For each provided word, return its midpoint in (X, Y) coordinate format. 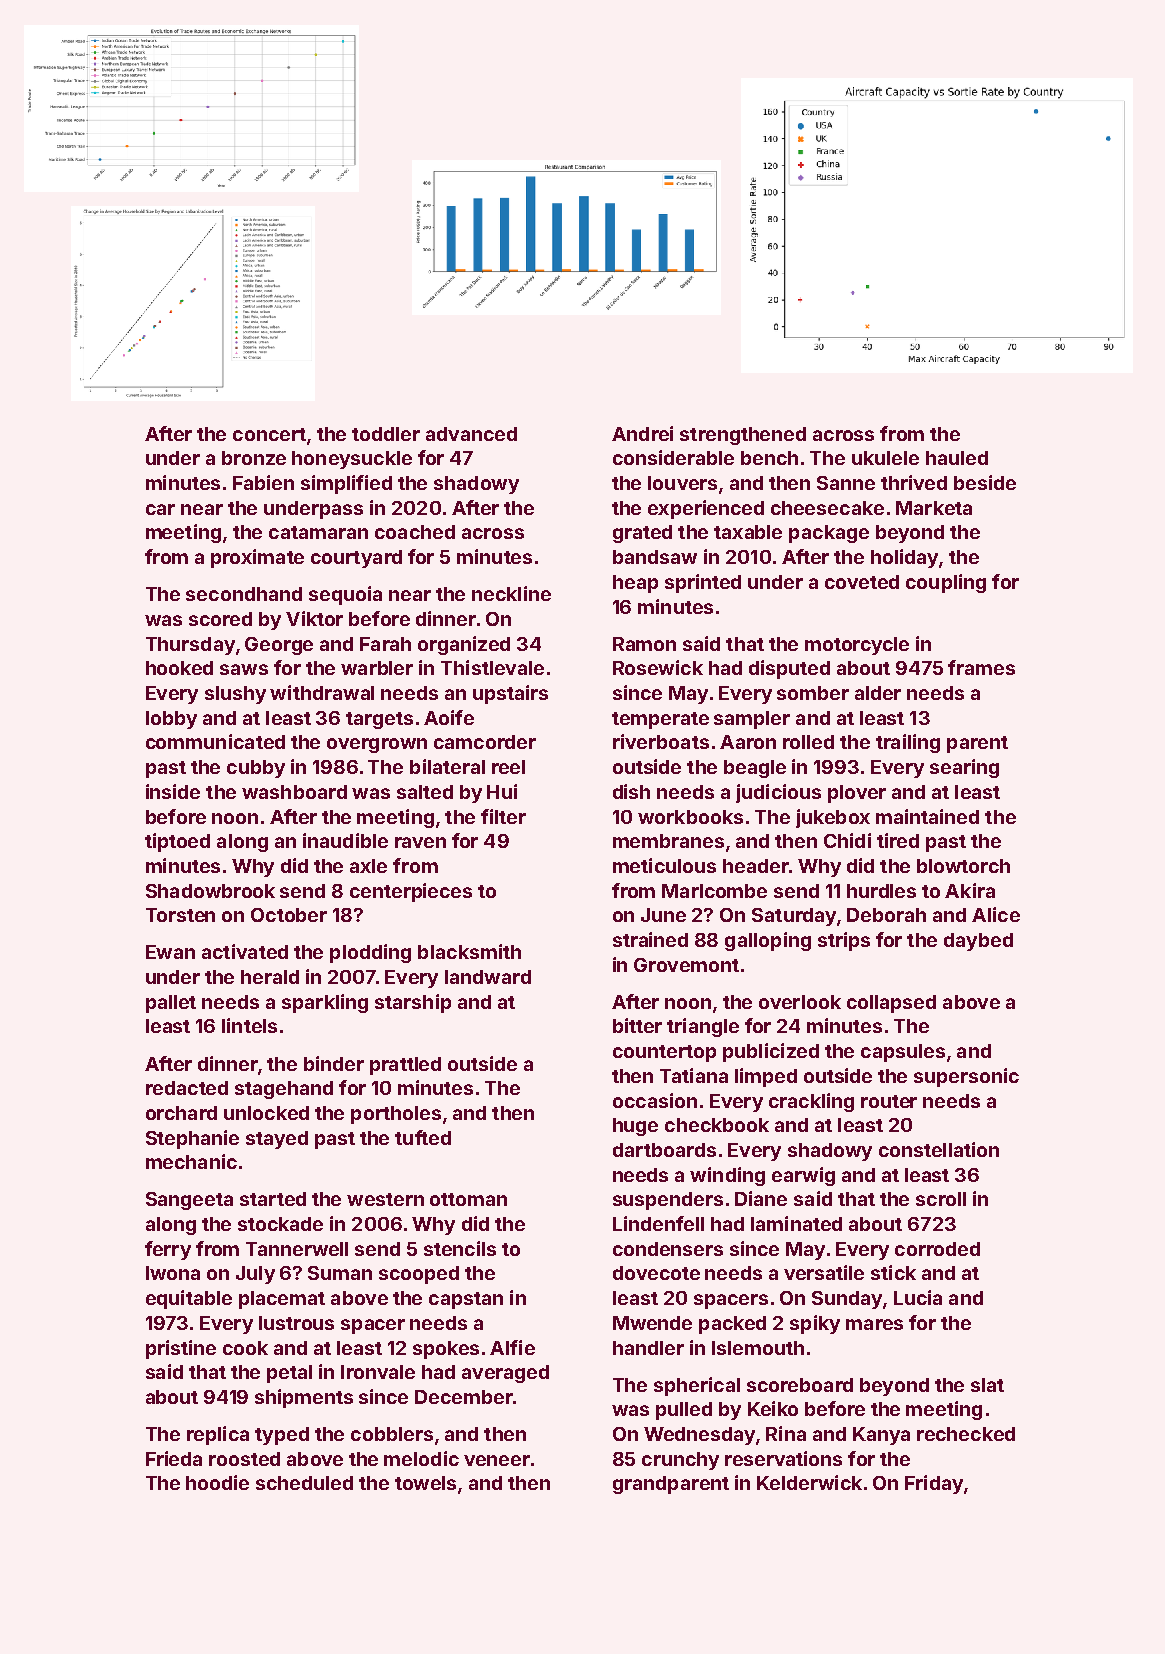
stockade (280, 1224)
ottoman (468, 1199)
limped (766, 1077)
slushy (235, 695)
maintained (927, 816)
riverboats (661, 741)
